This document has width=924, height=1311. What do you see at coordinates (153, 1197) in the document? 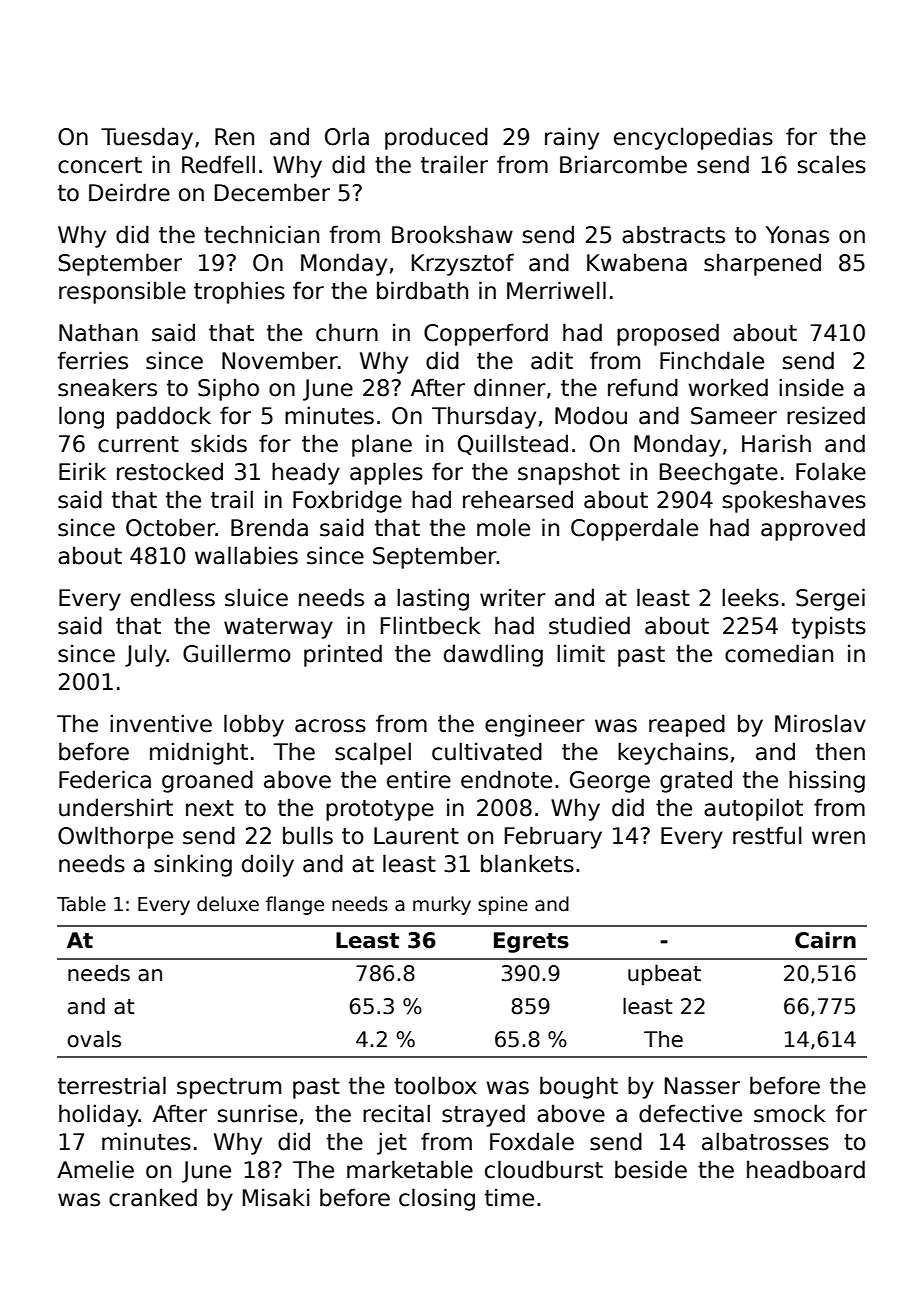
I see `cranked` at bounding box center [153, 1197].
